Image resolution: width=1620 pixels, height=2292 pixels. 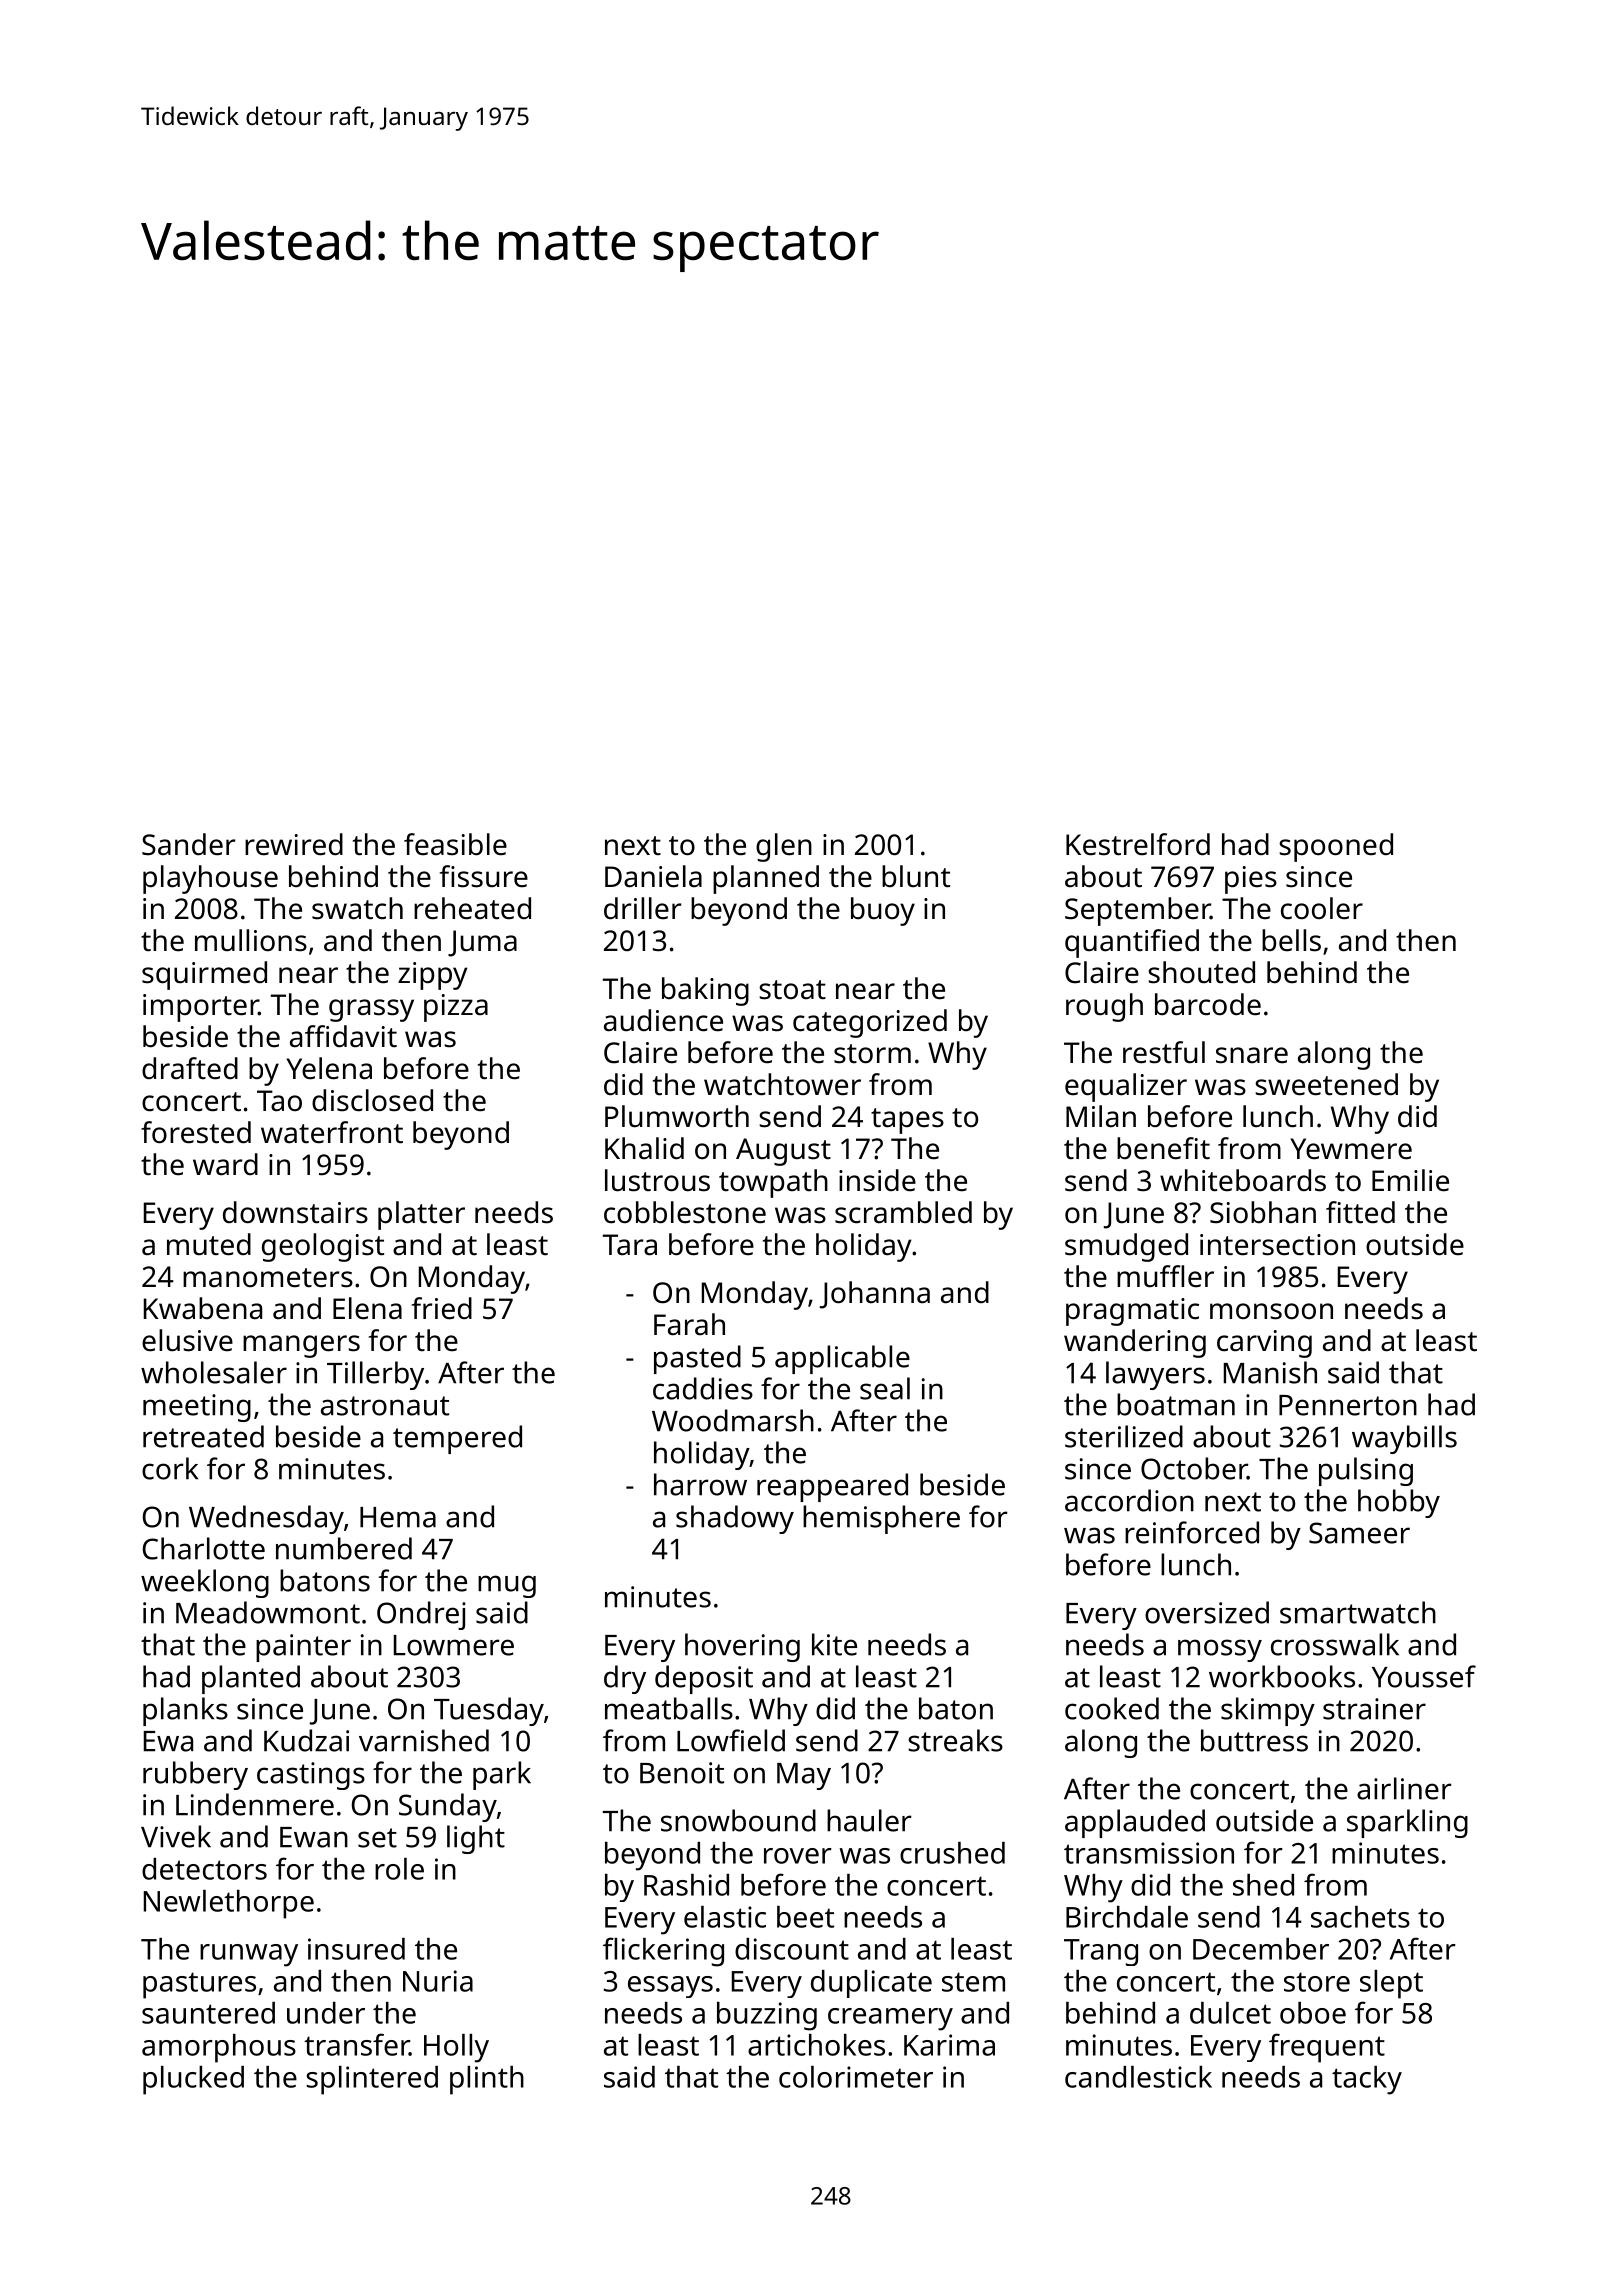 I want to click on plucked, so click(x=193, y=2080).
